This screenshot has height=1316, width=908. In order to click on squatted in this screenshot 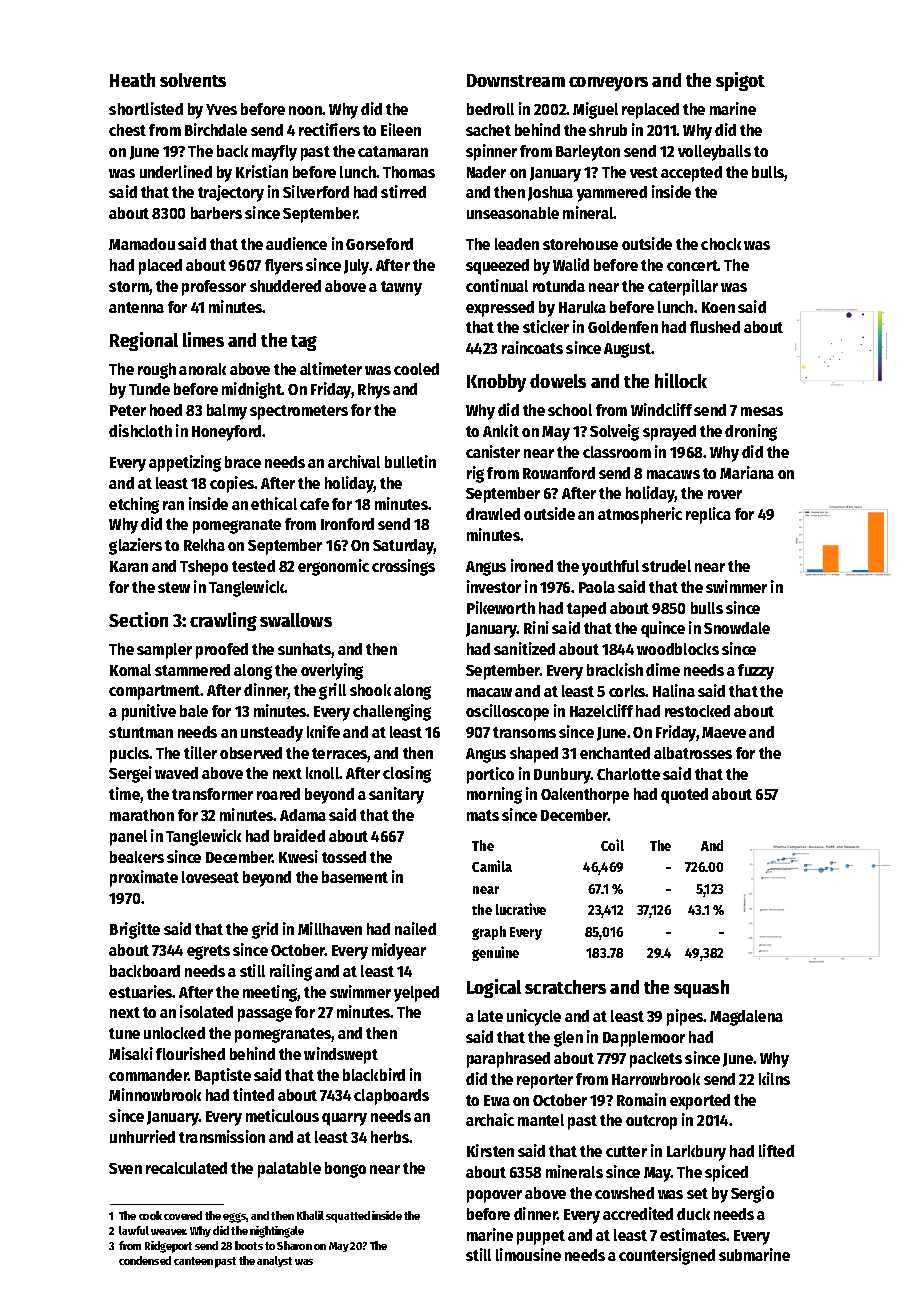, I will do `click(348, 1217)`.
